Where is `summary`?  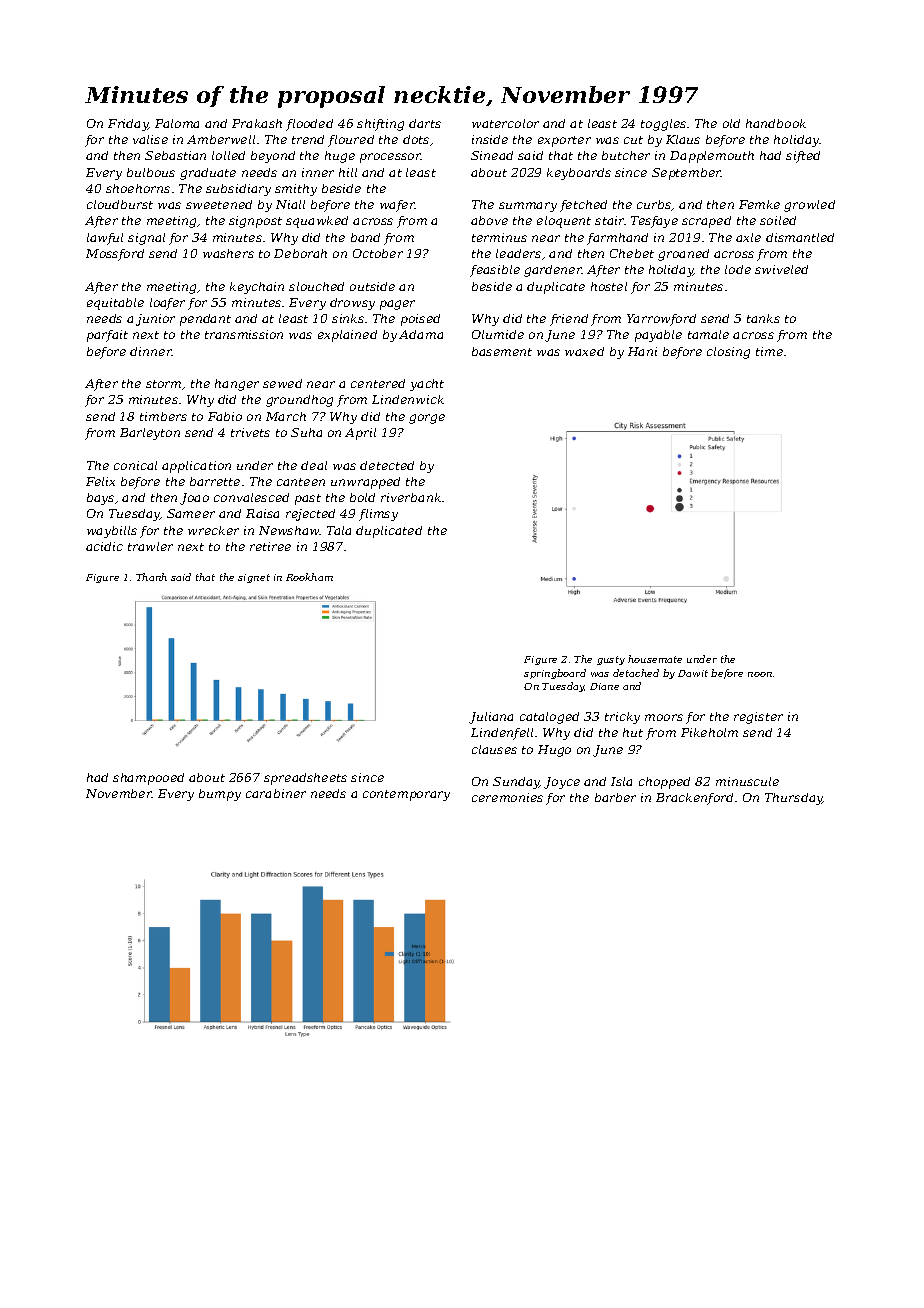 summary is located at coordinates (528, 207).
